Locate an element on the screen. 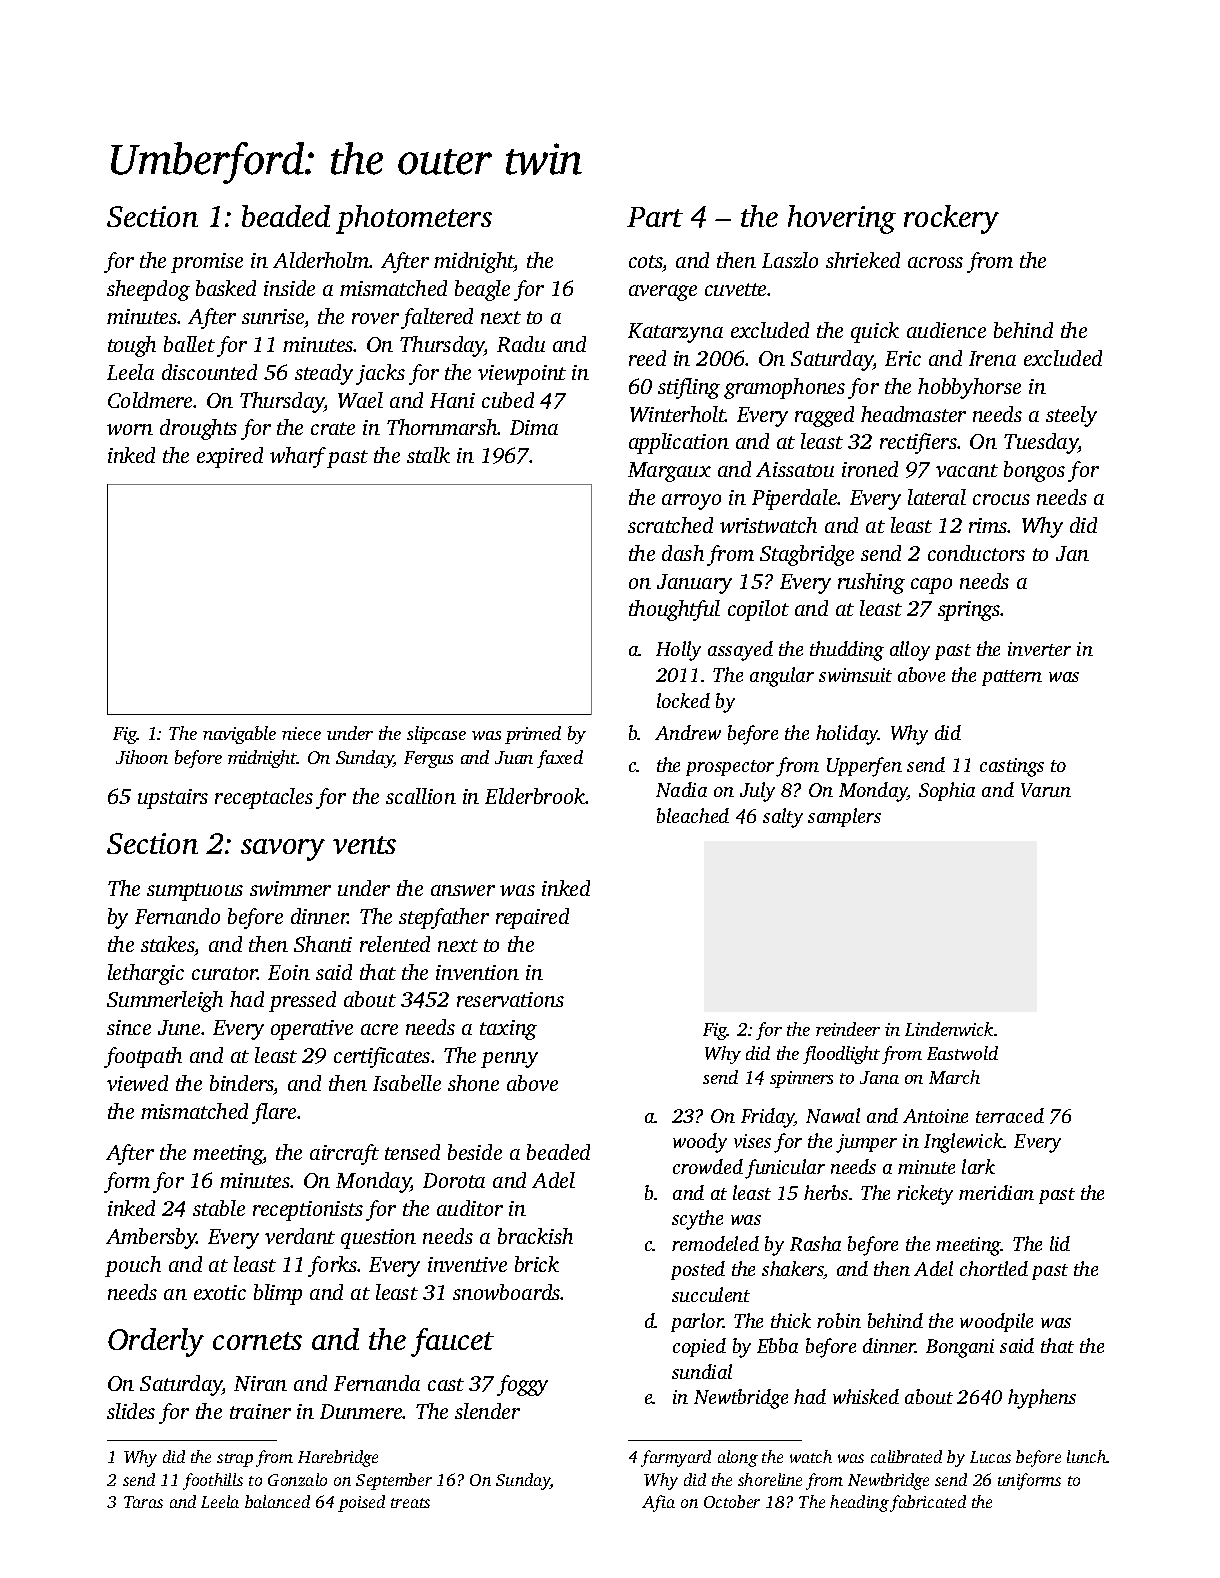  meridian is located at coordinates (996, 1192).
